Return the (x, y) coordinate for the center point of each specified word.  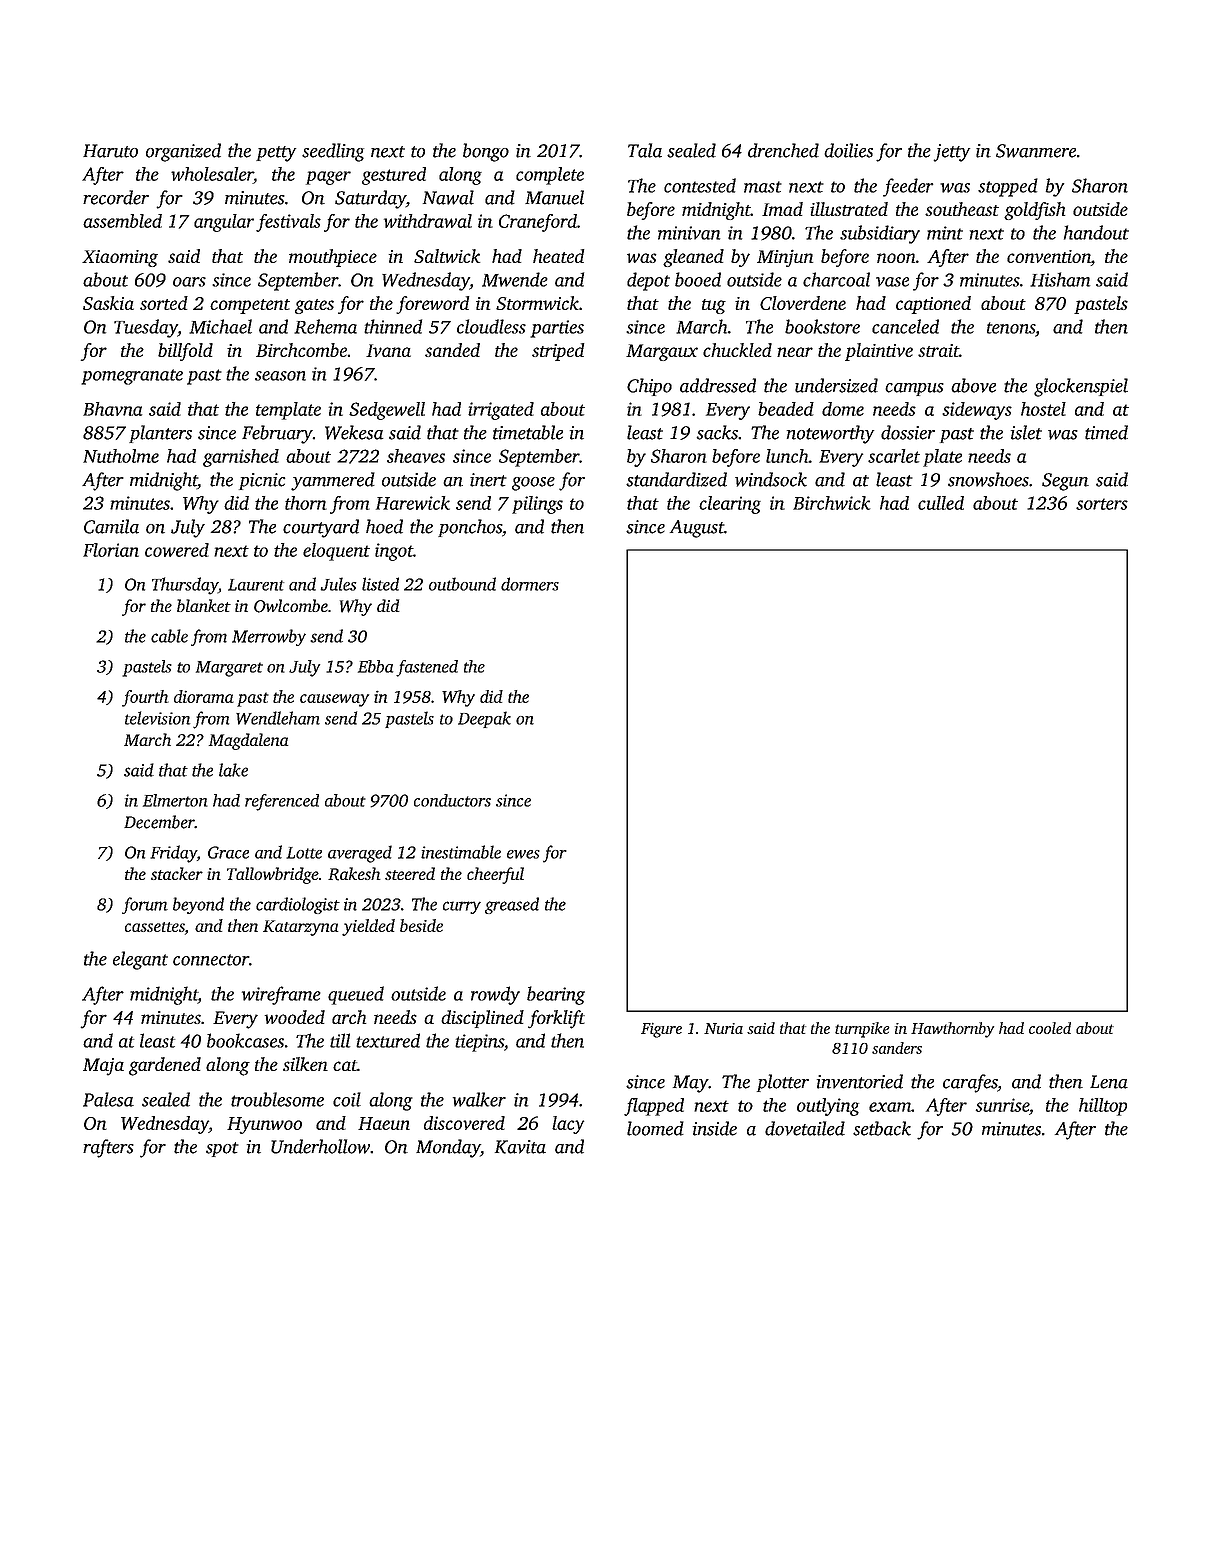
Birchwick (832, 503)
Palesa (108, 1099)
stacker (177, 873)
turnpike (862, 1030)
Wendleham (278, 718)
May (691, 1084)
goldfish (1034, 211)
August (697, 529)
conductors (452, 800)
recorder (116, 197)
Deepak (484, 719)
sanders (897, 1048)
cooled (1050, 1028)
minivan (689, 233)
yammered (333, 481)
